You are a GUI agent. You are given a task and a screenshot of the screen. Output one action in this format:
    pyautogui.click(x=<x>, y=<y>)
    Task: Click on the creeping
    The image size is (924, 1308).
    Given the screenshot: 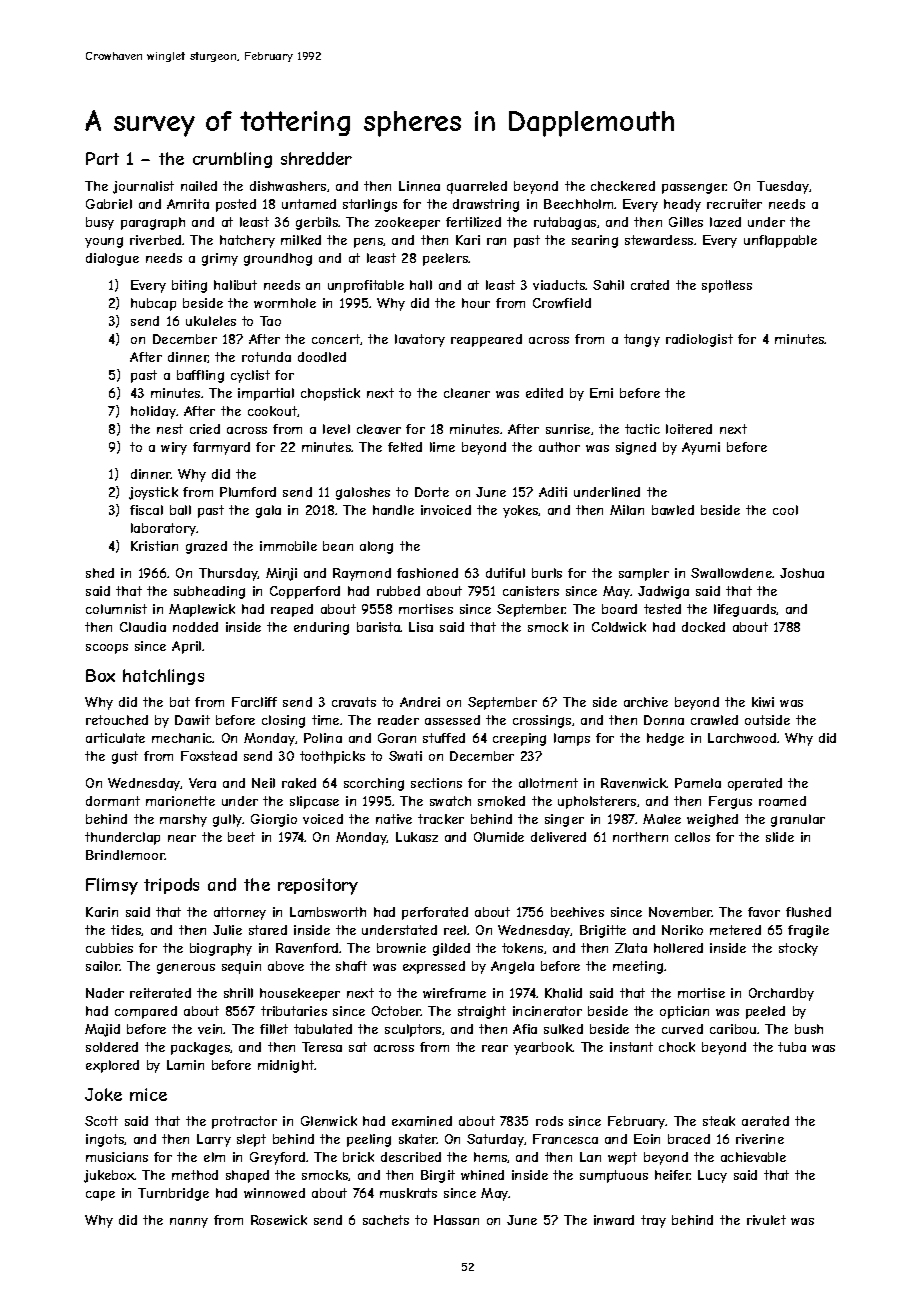 What is the action you would take?
    pyautogui.click(x=519, y=739)
